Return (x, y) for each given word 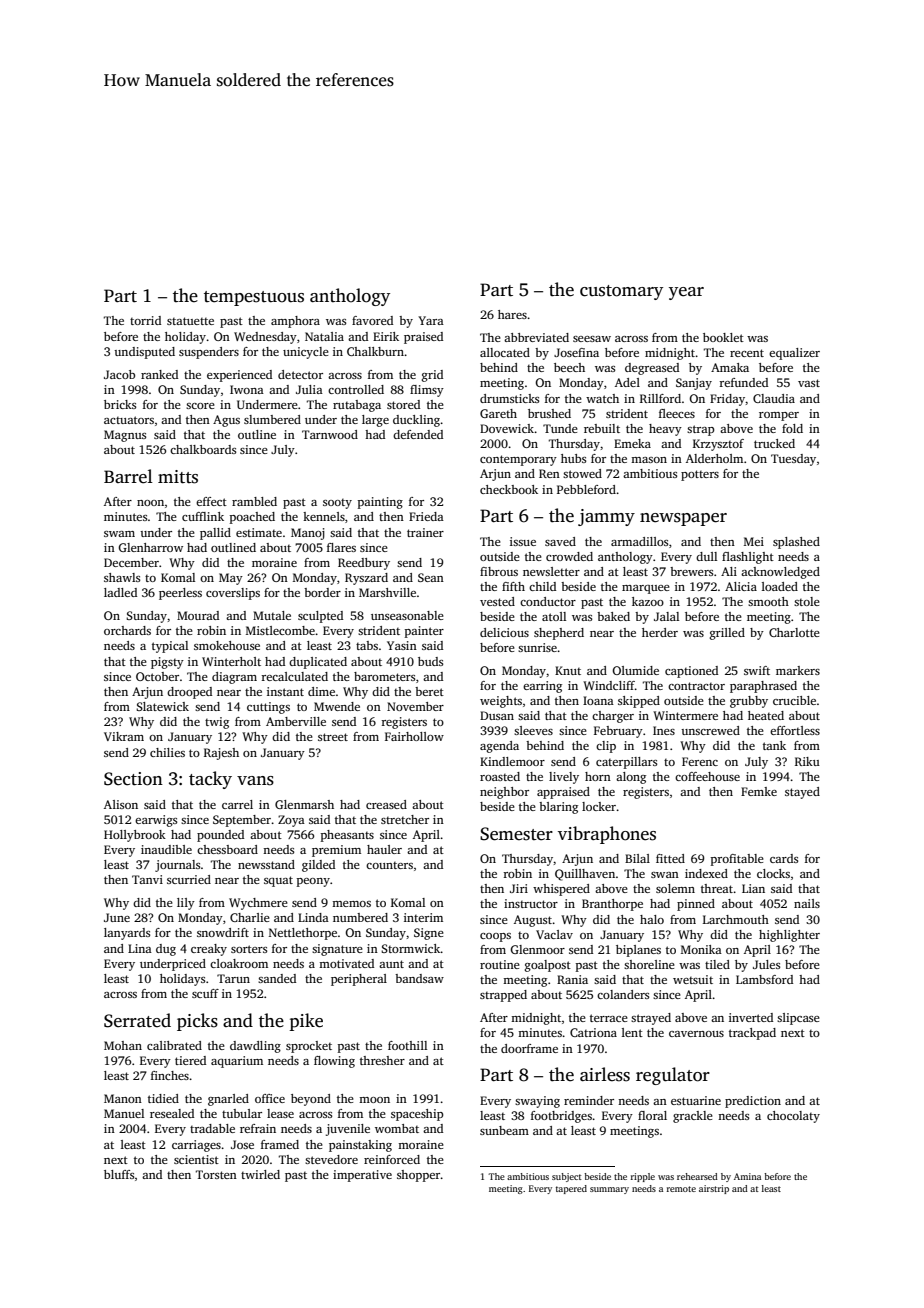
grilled (727, 634)
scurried (189, 879)
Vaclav (554, 934)
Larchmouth (736, 919)
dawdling (255, 1047)
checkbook (509, 489)
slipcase (798, 1019)
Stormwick (411, 948)
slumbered (272, 419)
